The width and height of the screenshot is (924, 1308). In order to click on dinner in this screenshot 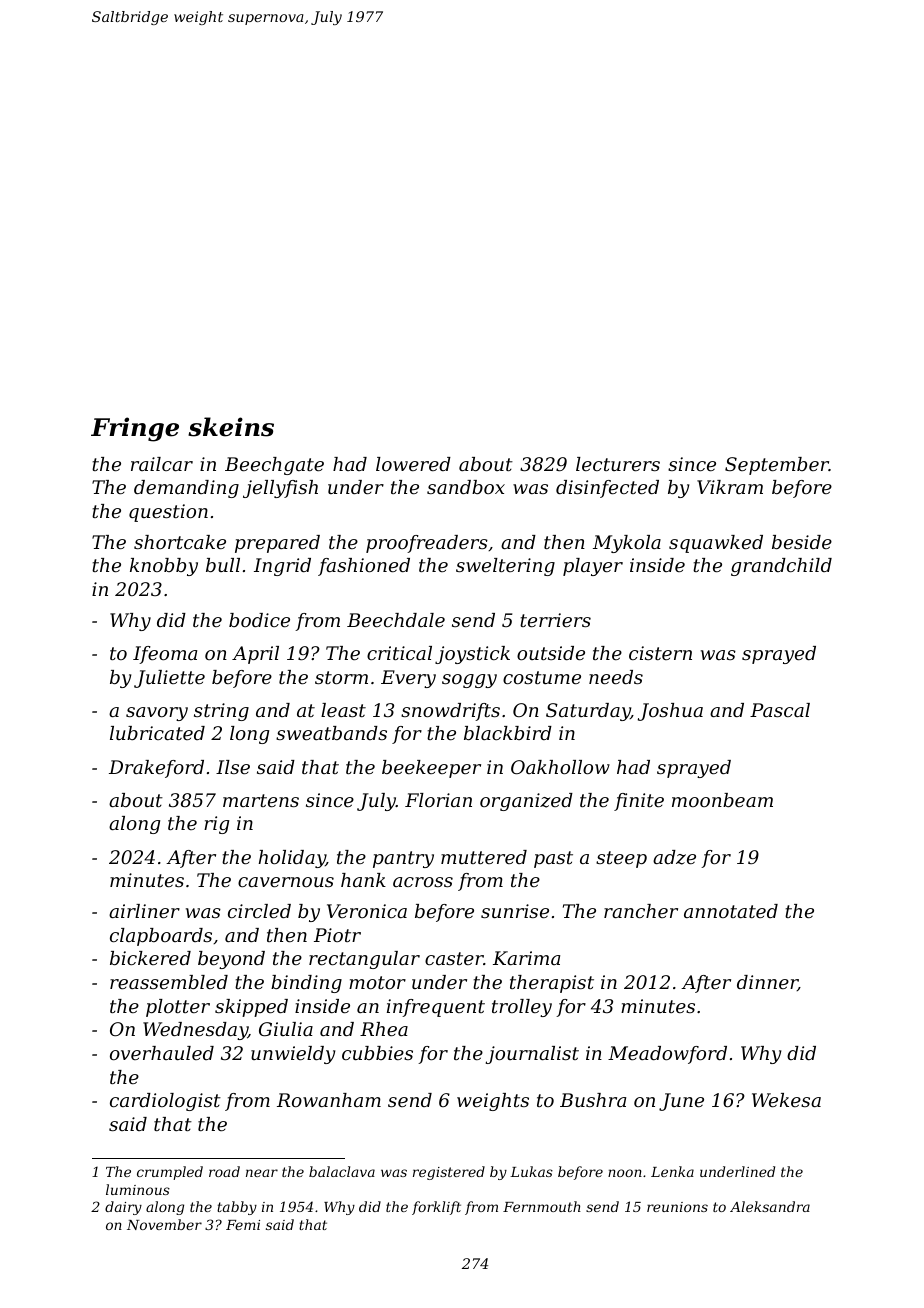, I will do `click(767, 983)`.
